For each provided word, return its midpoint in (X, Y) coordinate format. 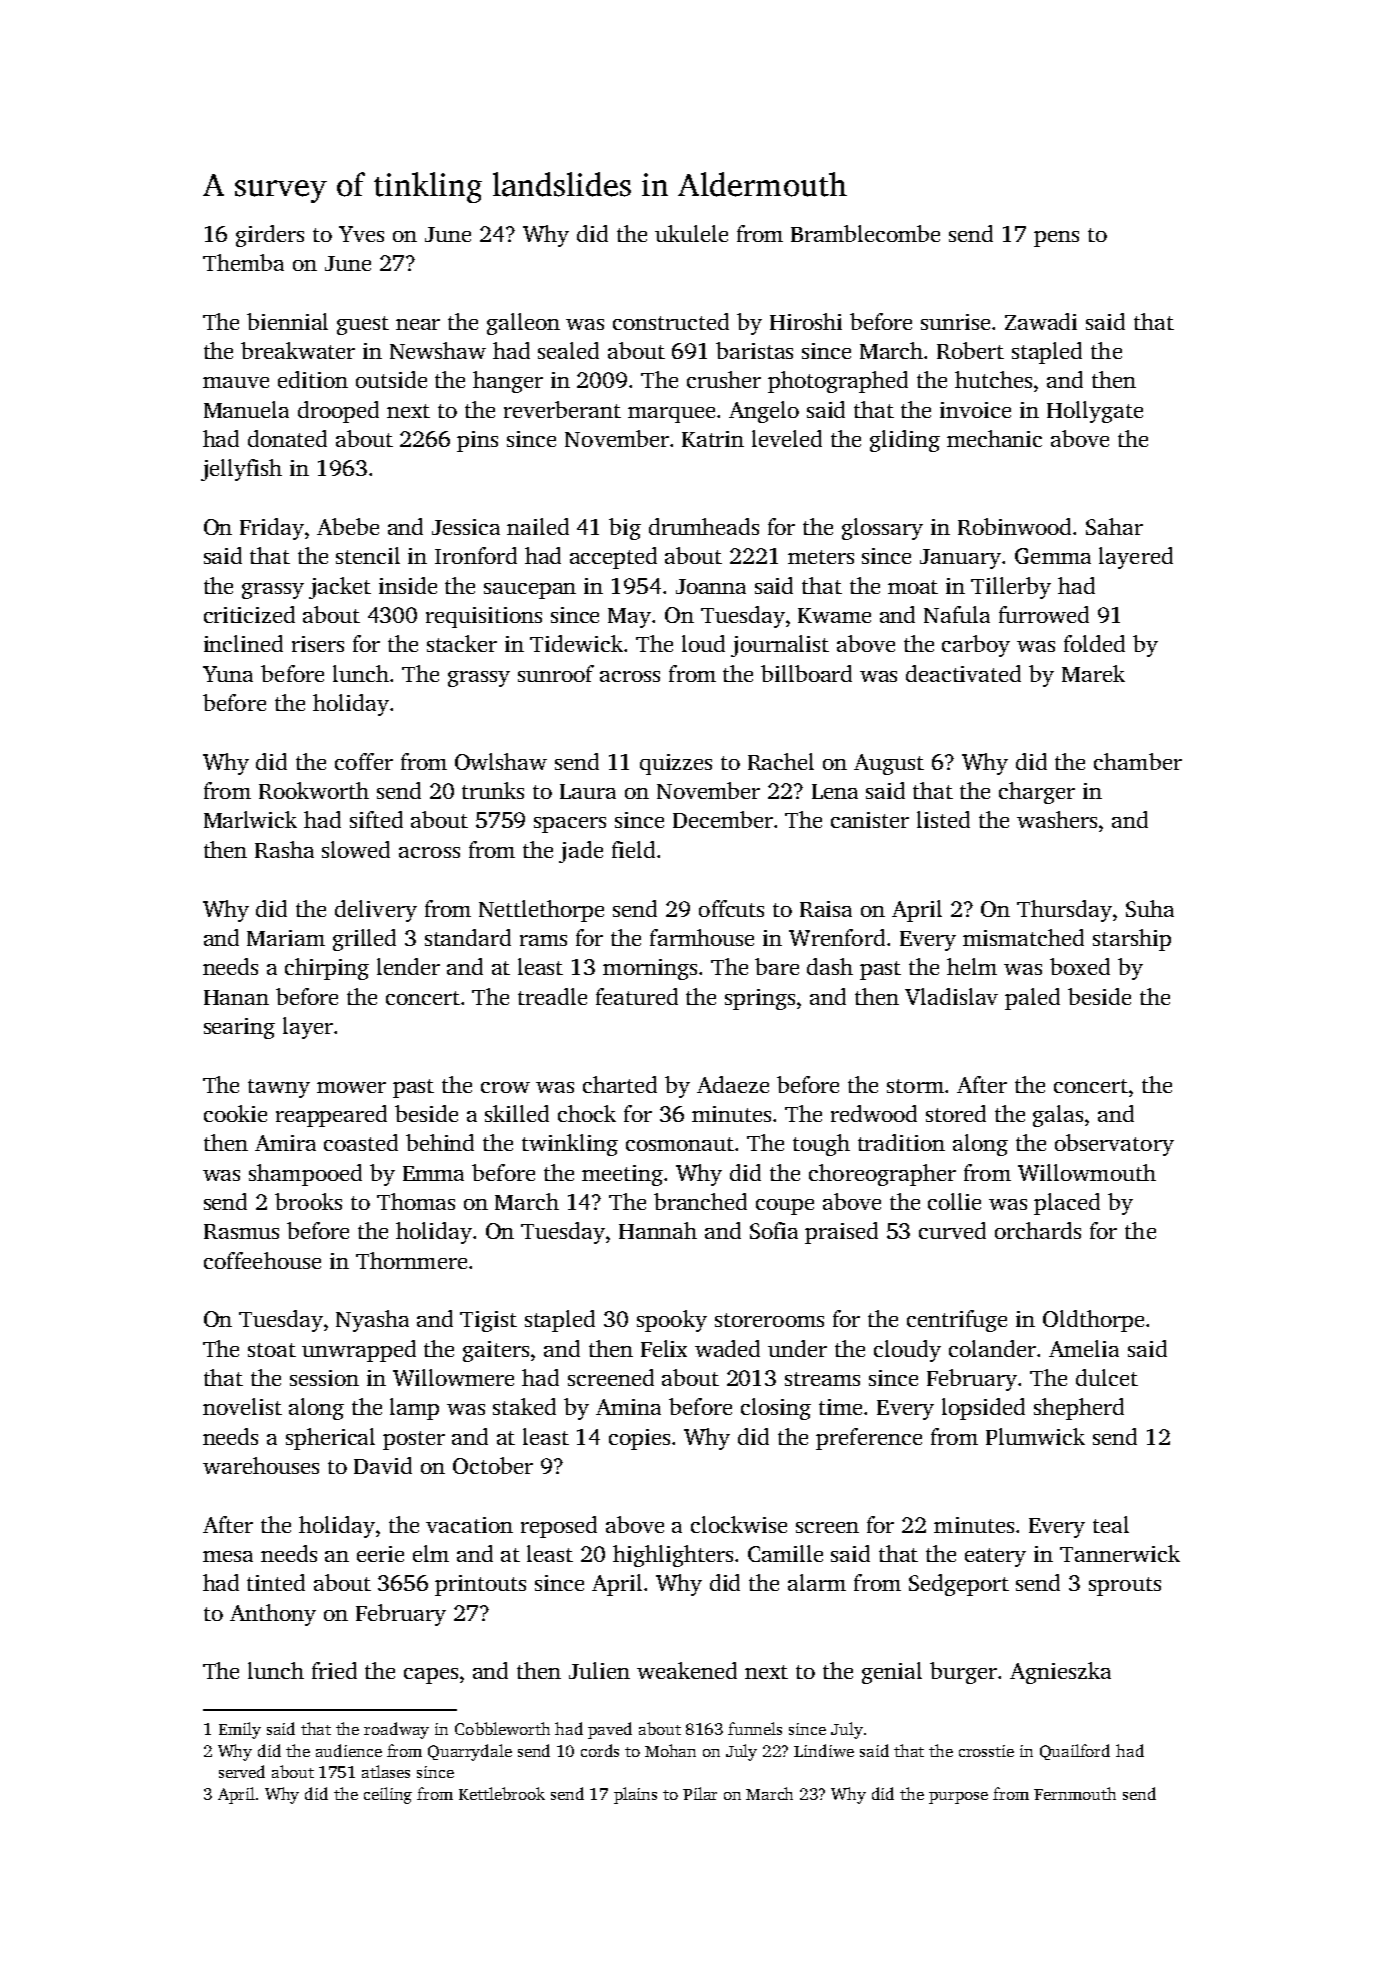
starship (1132, 940)
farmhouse (702, 937)
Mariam (286, 938)
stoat (272, 1350)
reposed (559, 1527)
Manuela (246, 409)
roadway (396, 1730)
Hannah (658, 1230)
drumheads (704, 526)
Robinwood (1014, 526)
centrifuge (957, 1321)
